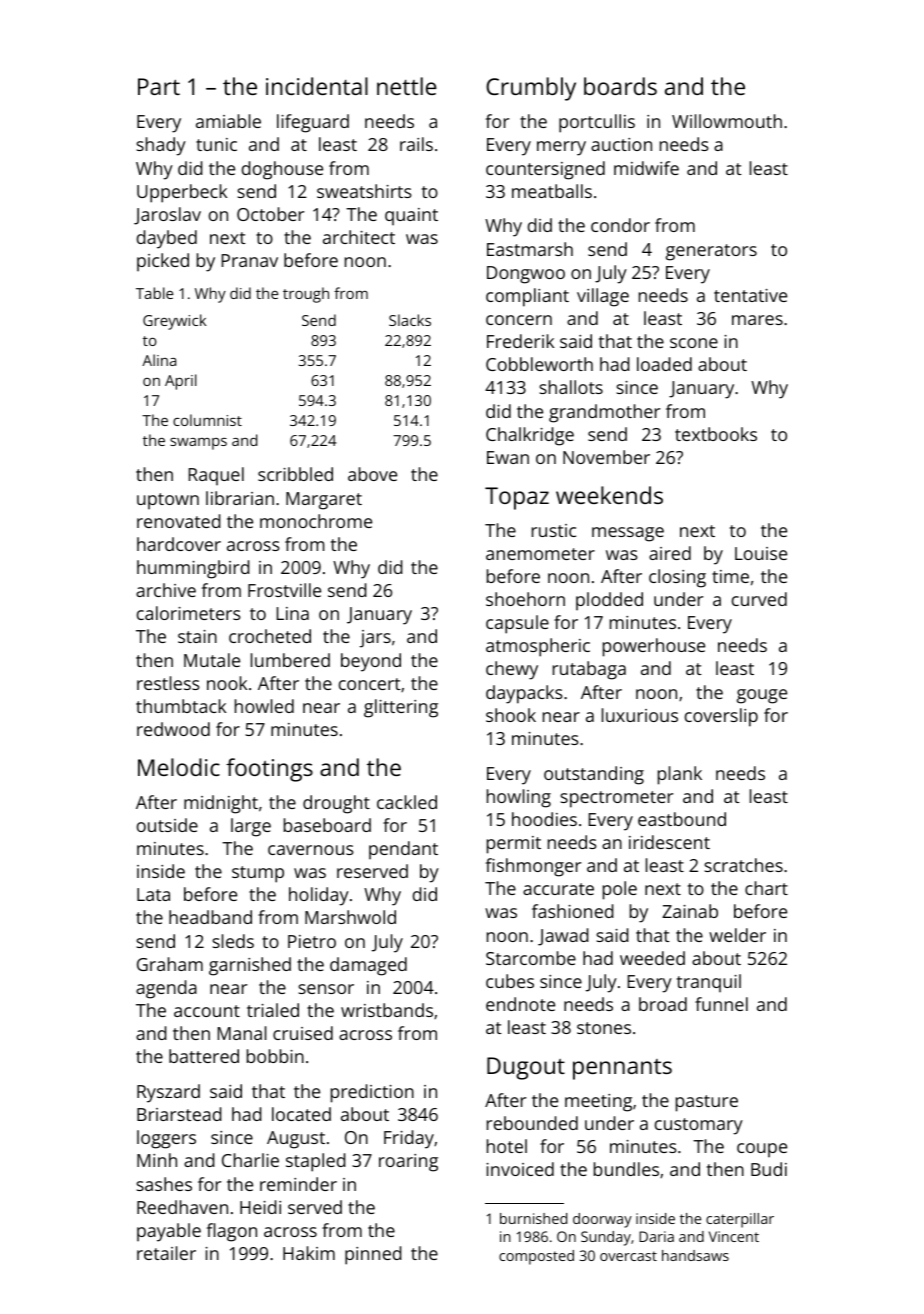 This document has width=924, height=1314. Describe the element at coordinates (166, 590) in the document. I see `archive` at that location.
